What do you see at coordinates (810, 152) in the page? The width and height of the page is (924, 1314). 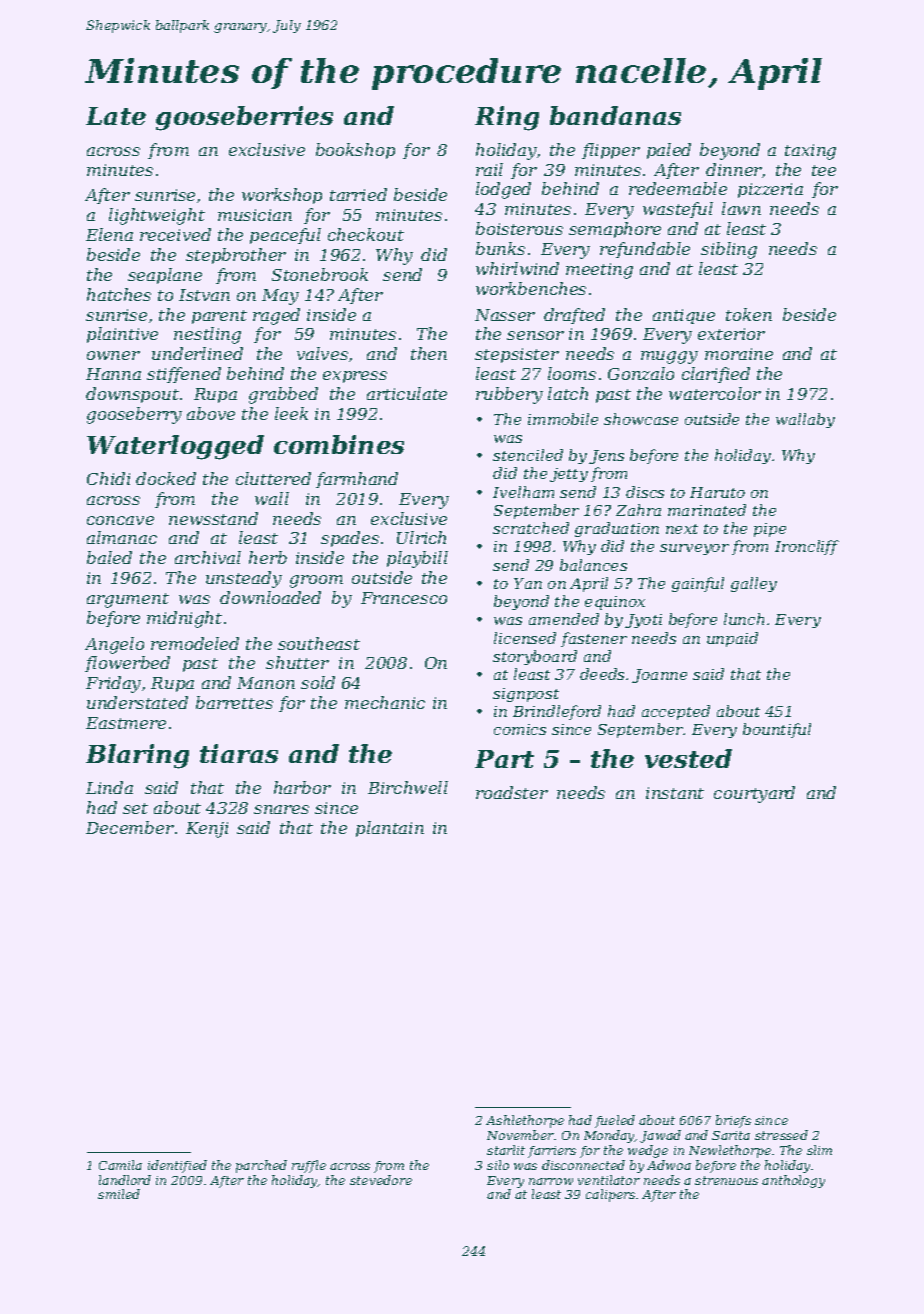 I see `taxing` at bounding box center [810, 152].
